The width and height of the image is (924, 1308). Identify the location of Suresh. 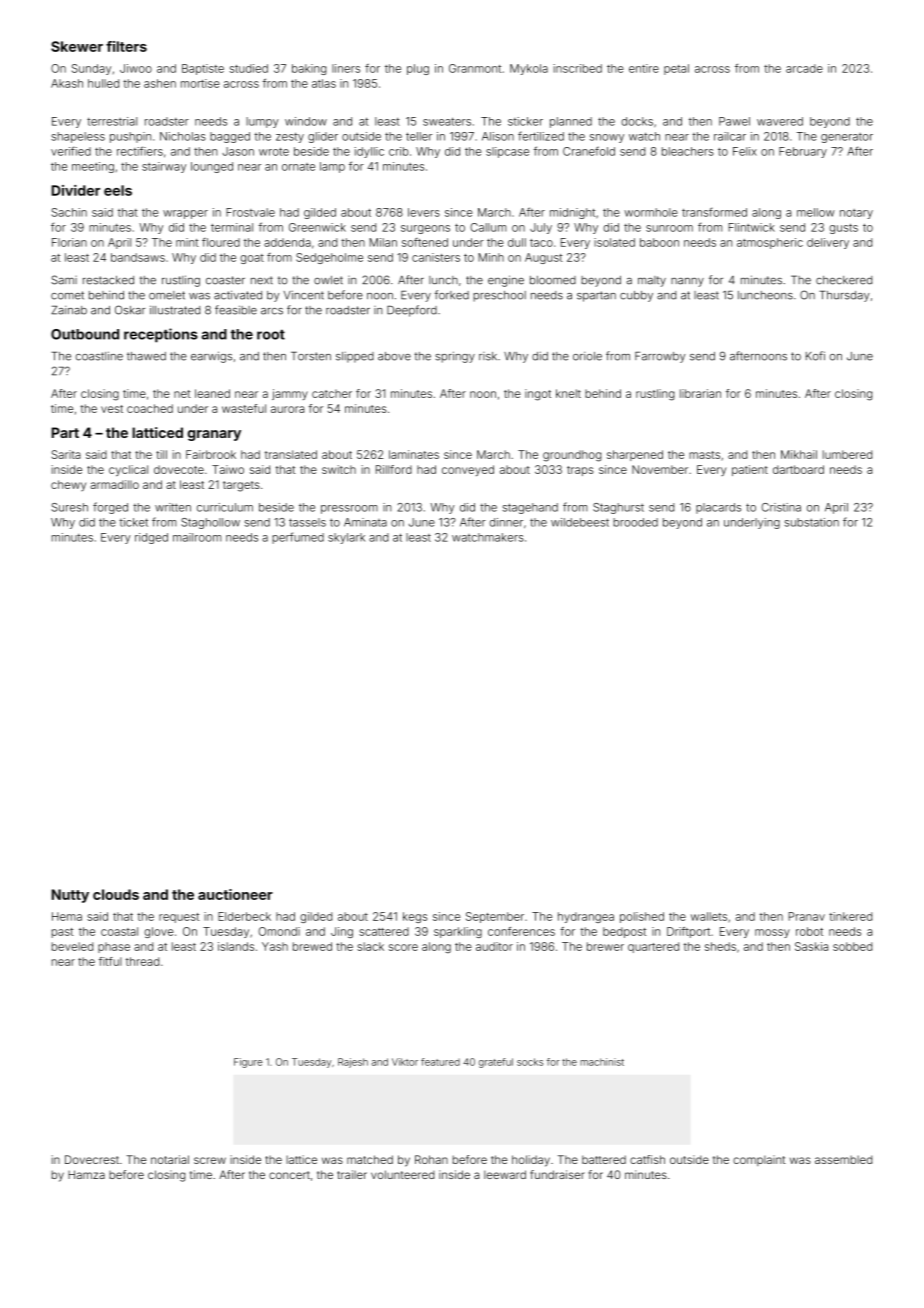
(69, 507).
